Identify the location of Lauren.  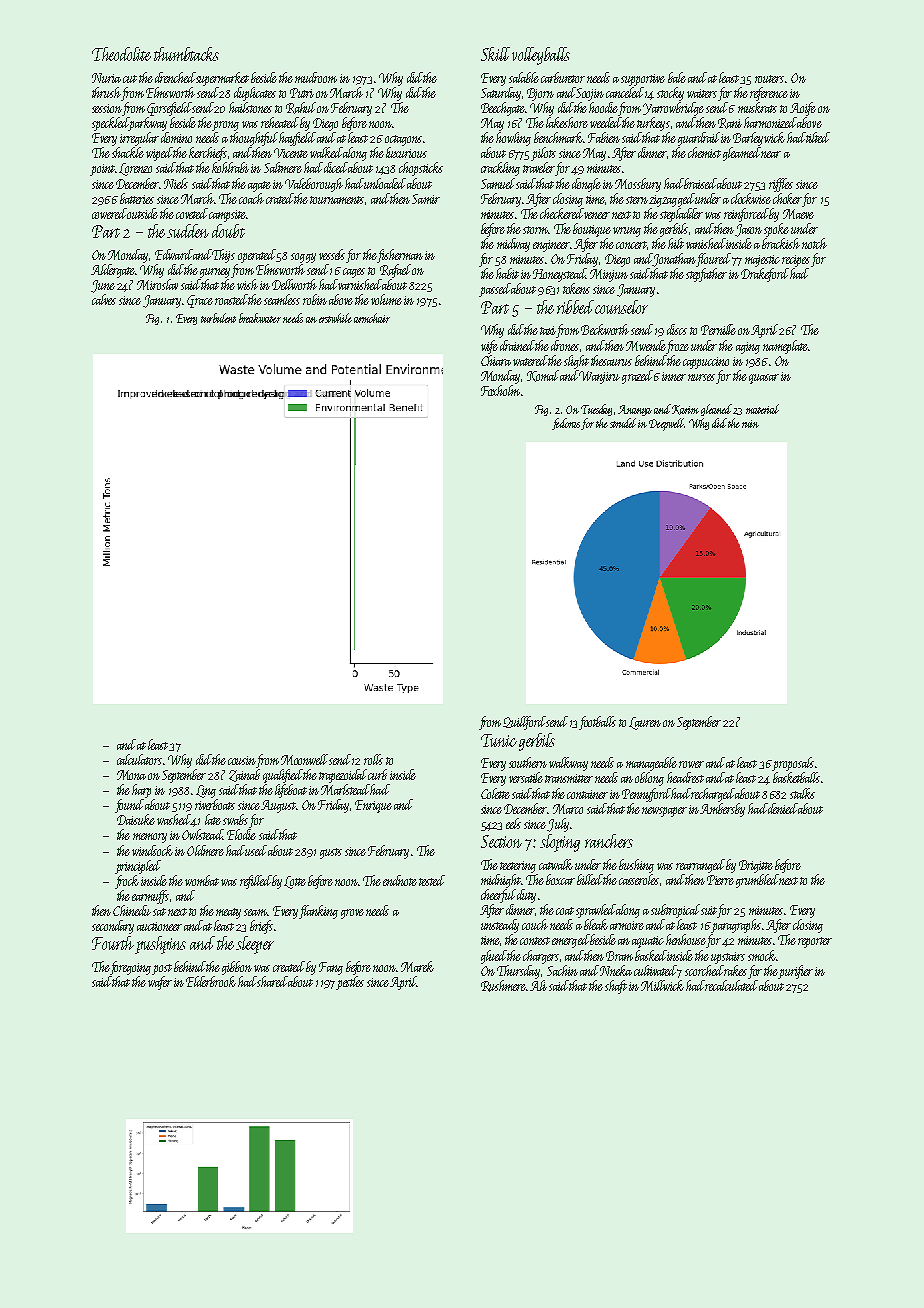
(645, 723).
